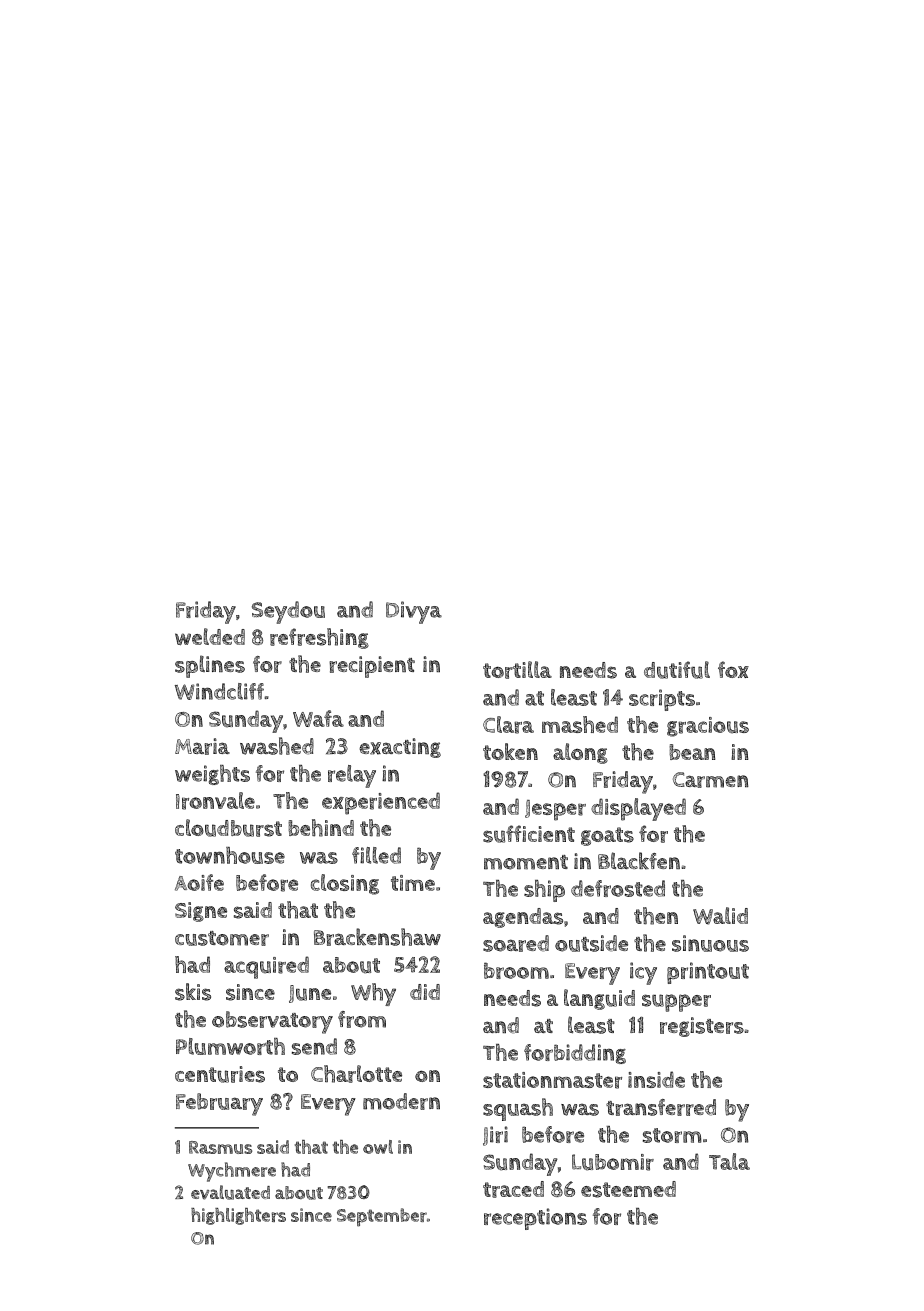 The image size is (924, 1311). I want to click on did, so click(425, 992).
